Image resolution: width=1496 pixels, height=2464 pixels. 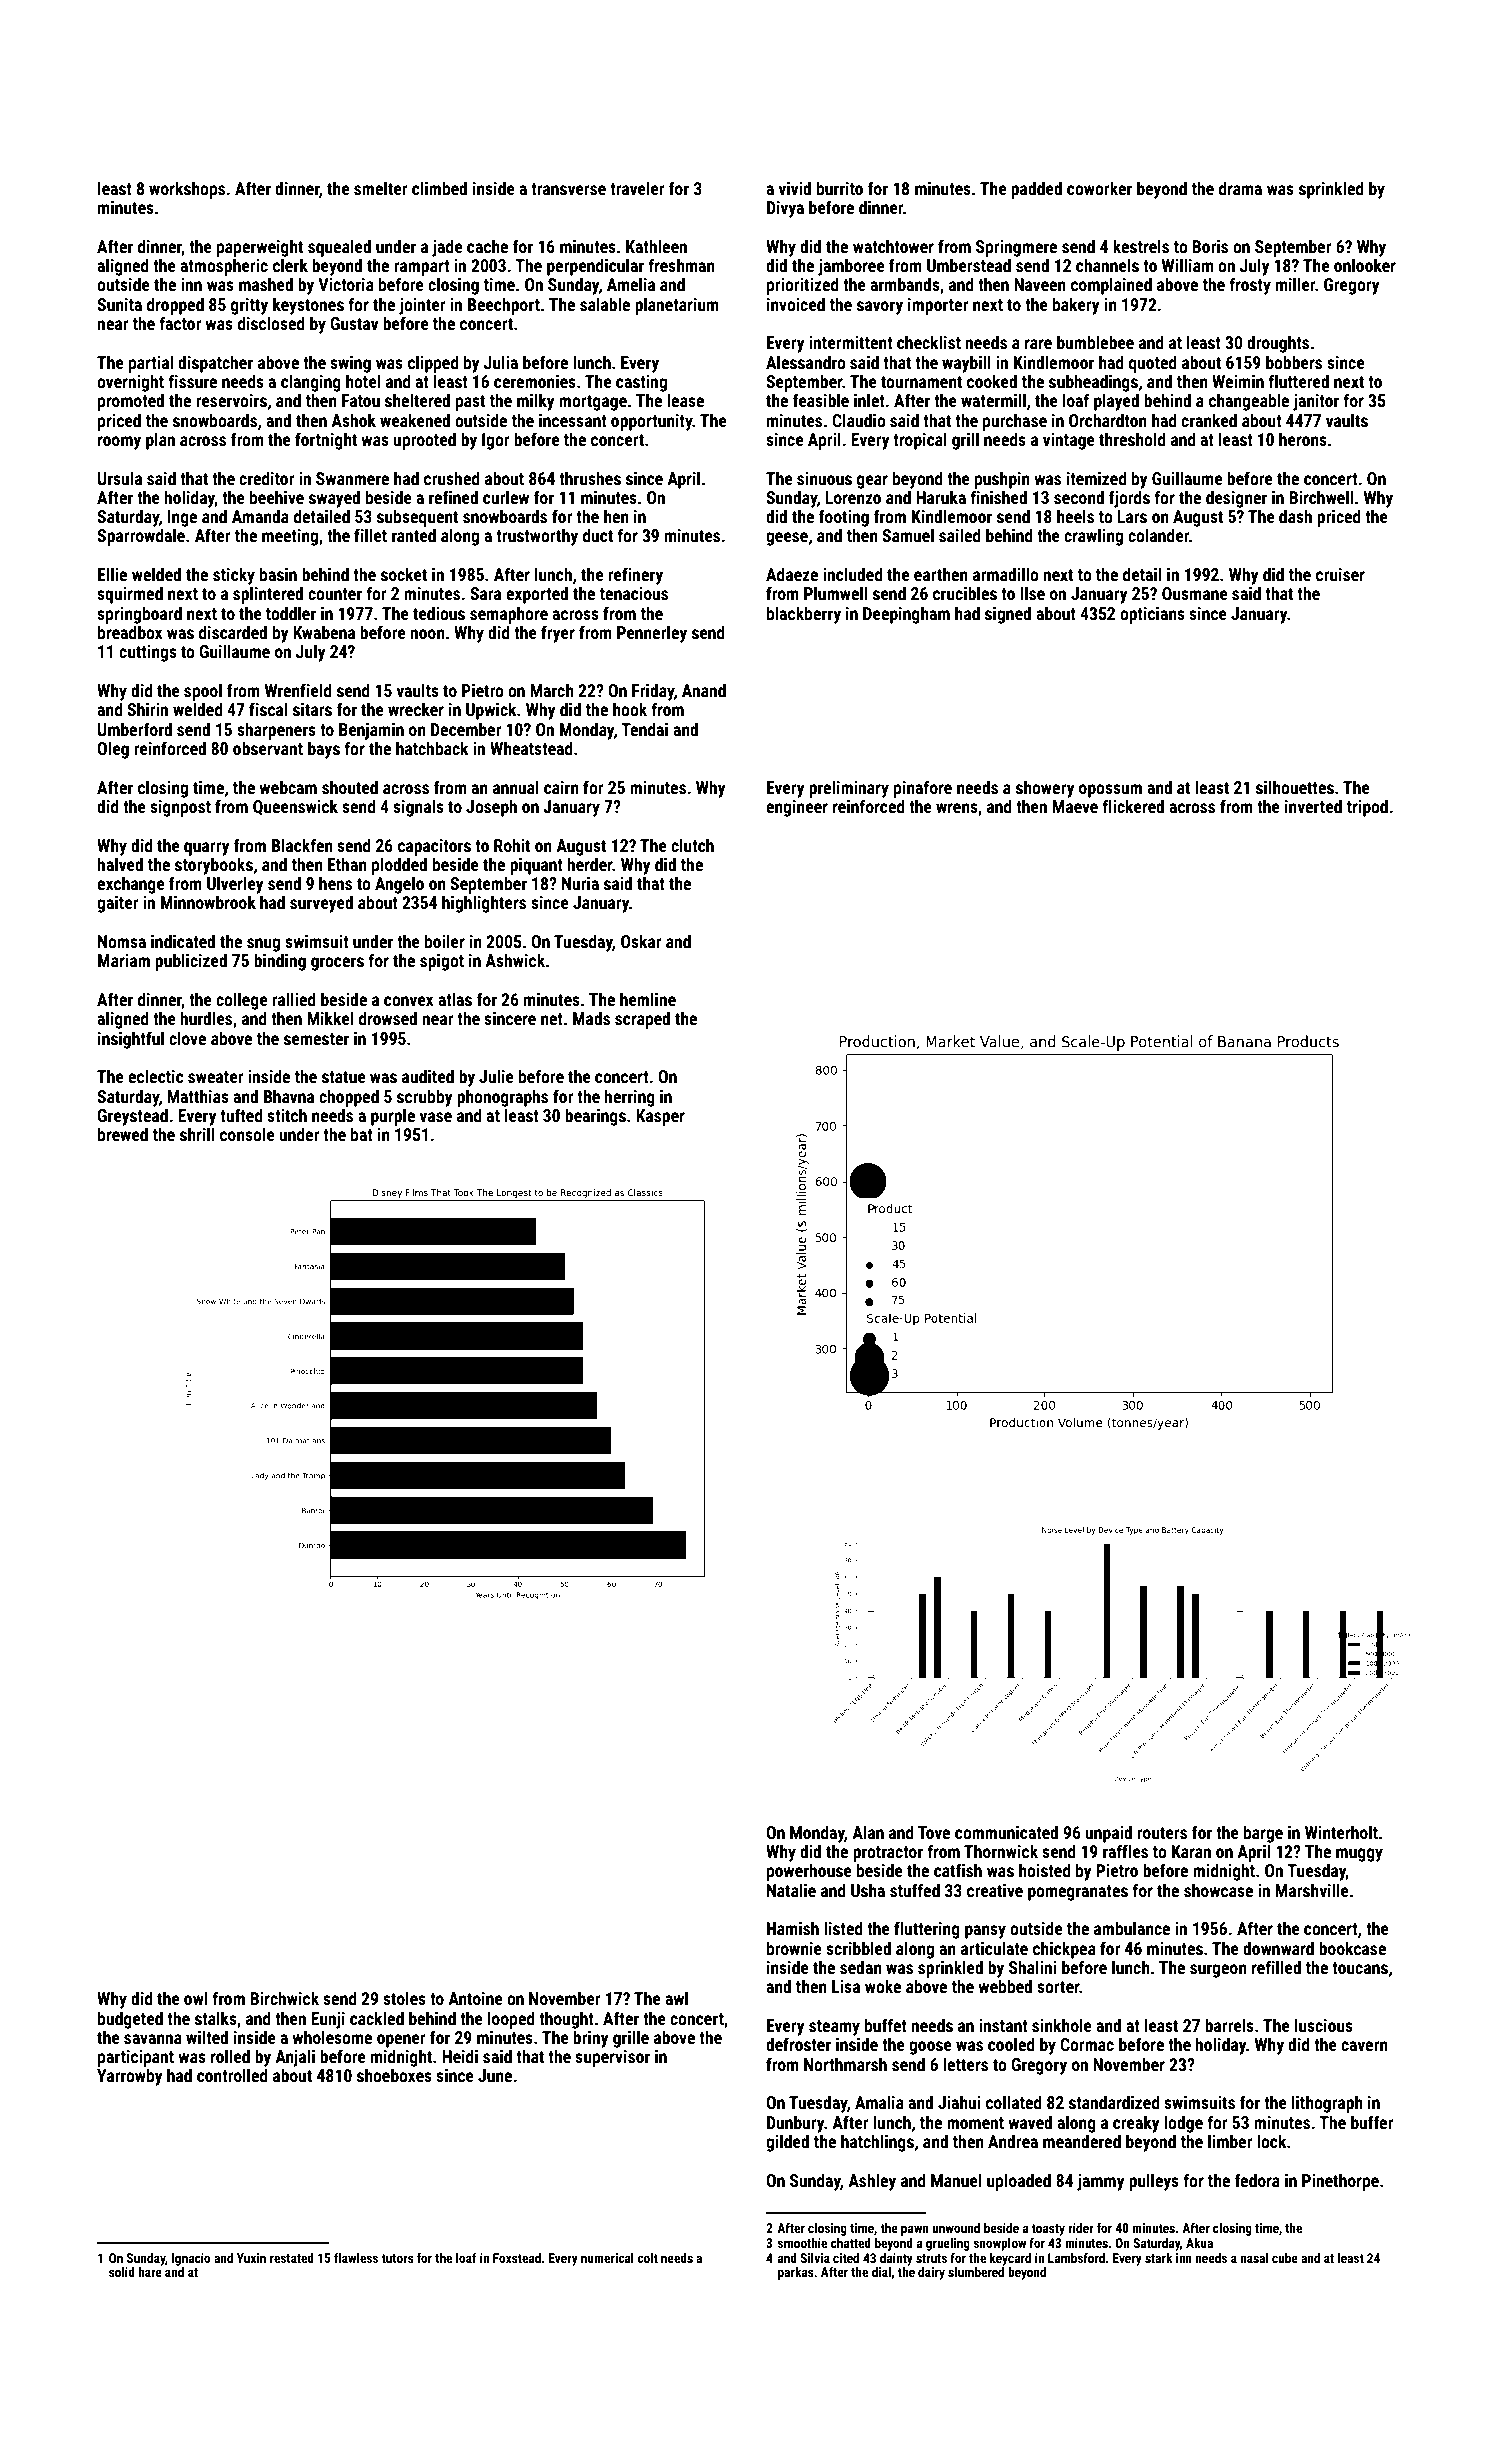 What do you see at coordinates (1075, 806) in the screenshot?
I see `Maeve` at bounding box center [1075, 806].
